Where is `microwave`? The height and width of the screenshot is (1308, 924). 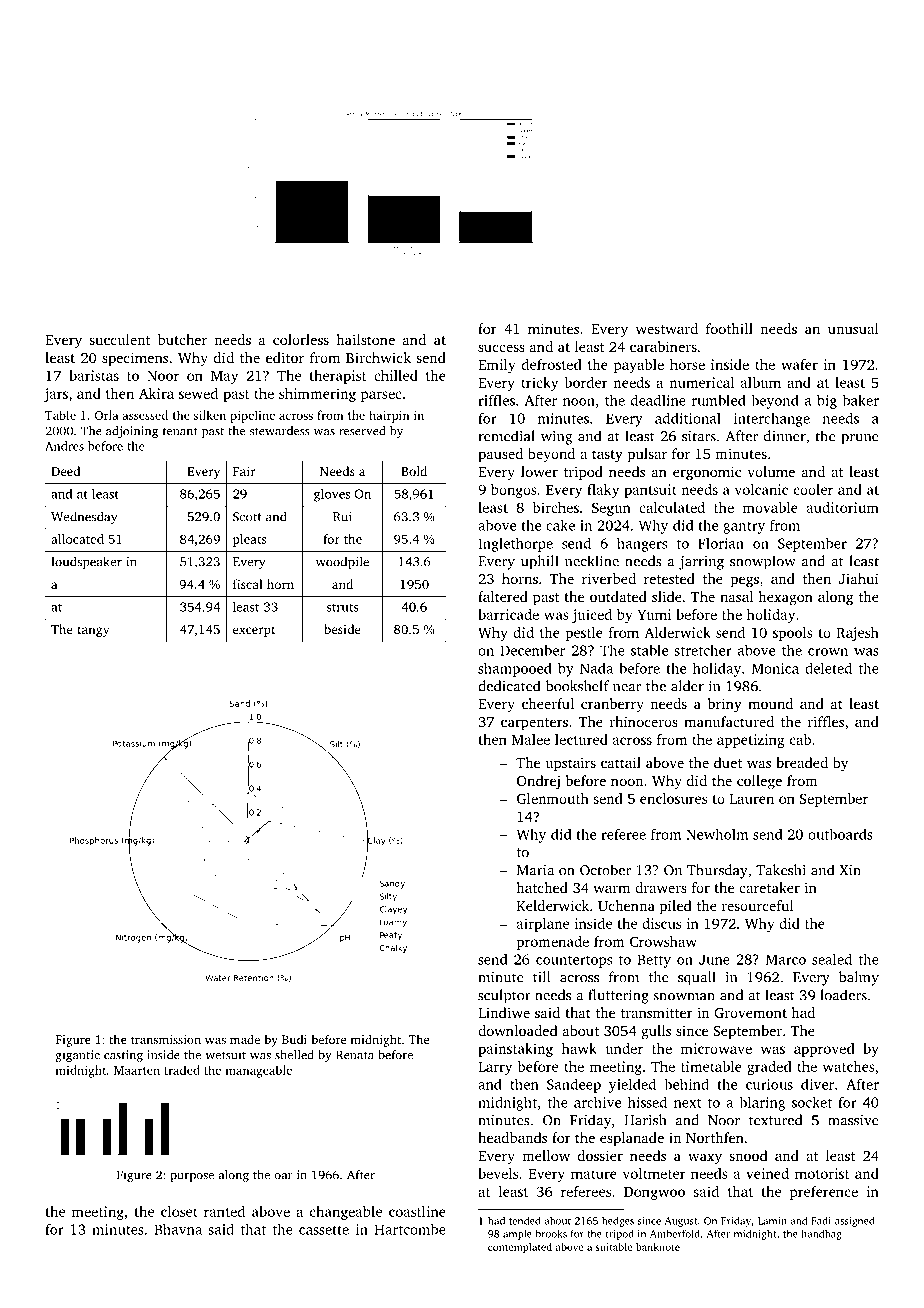
microwave is located at coordinates (716, 1048).
